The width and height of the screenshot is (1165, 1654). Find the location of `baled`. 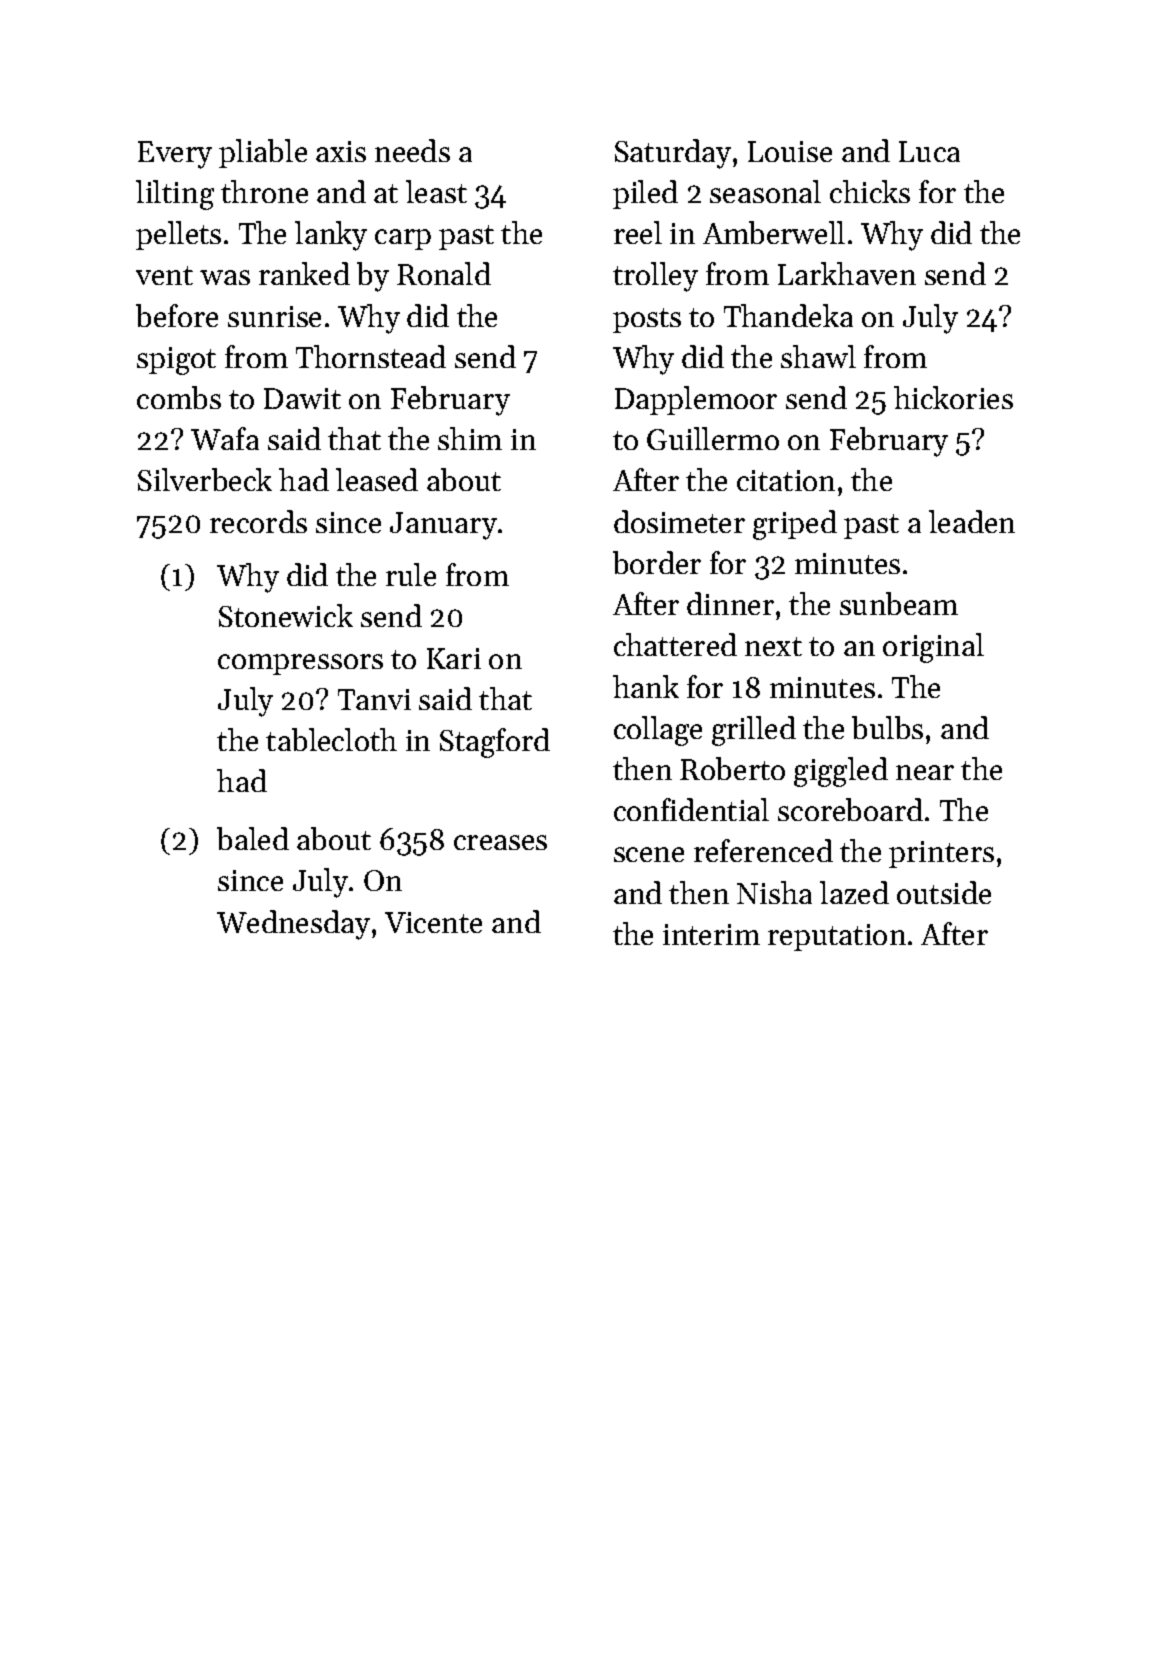

baled is located at coordinates (253, 838).
